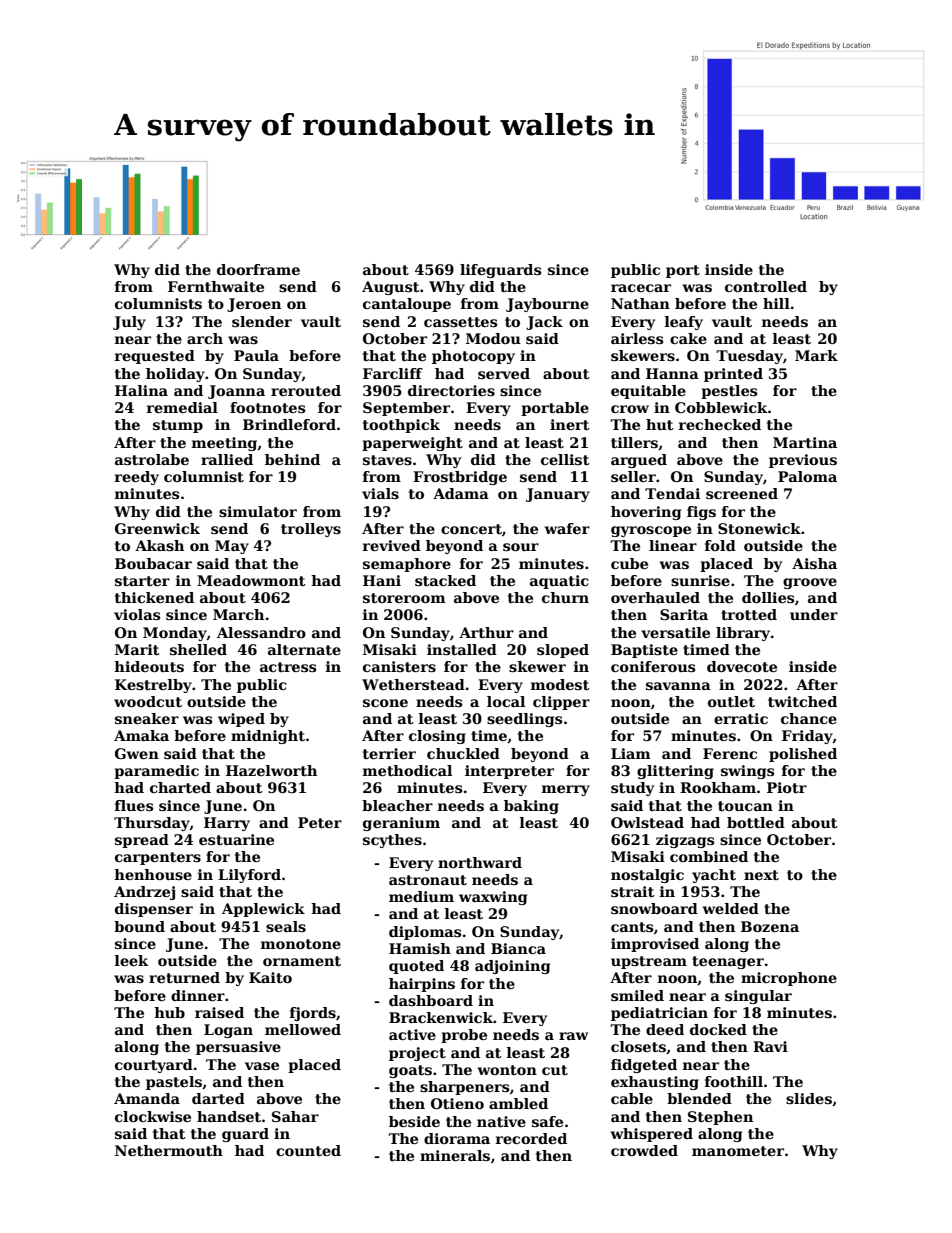  Describe the element at coordinates (258, 269) in the screenshot. I see `doorframe` at that location.
